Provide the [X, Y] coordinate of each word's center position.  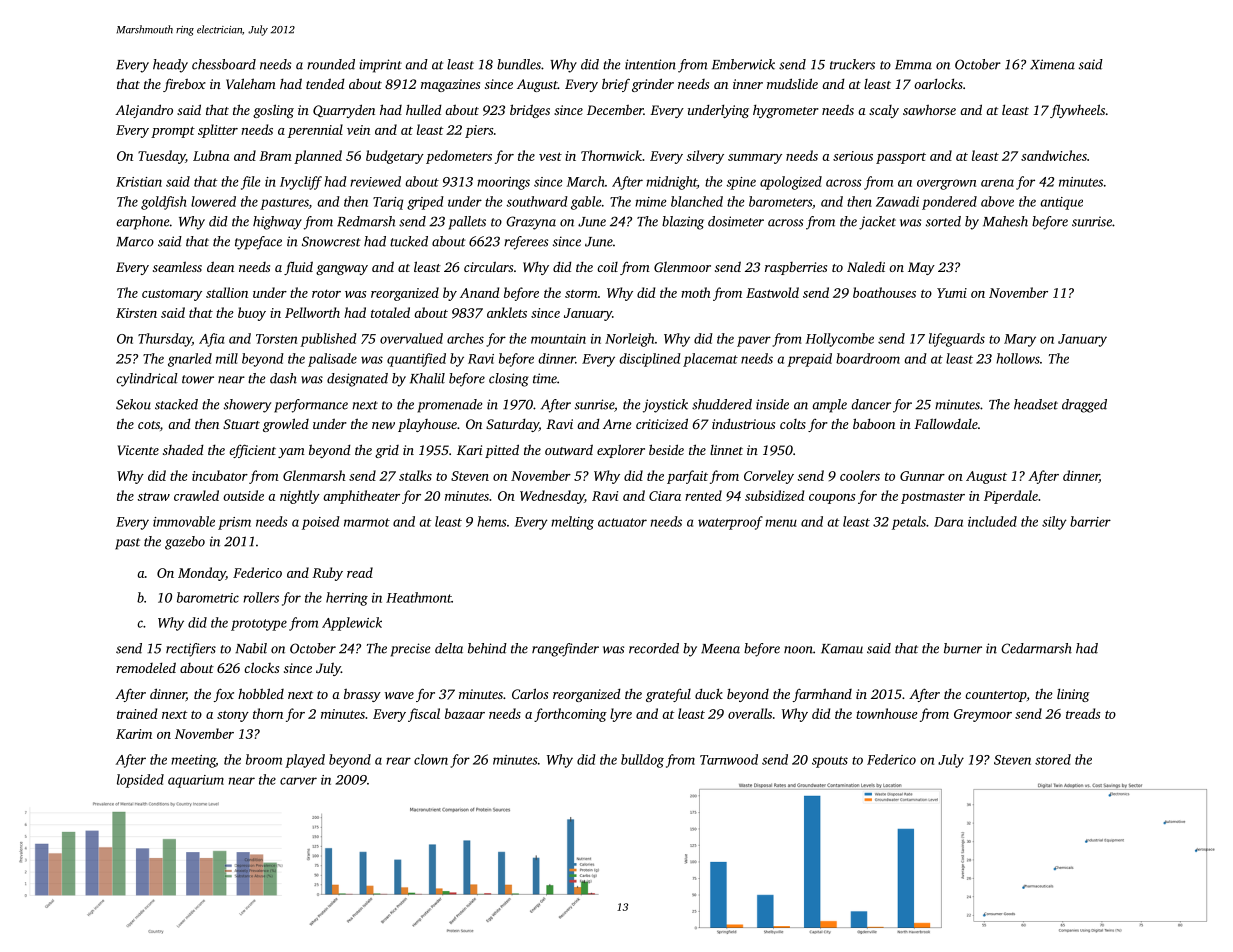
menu [781, 523]
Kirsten [136, 313]
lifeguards [957, 340]
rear [398, 761]
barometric [208, 597]
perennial [315, 131]
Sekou [133, 404]
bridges [530, 111]
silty [1054, 523]
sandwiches [1054, 155]
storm [581, 294]
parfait [687, 477]
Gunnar [922, 476]
